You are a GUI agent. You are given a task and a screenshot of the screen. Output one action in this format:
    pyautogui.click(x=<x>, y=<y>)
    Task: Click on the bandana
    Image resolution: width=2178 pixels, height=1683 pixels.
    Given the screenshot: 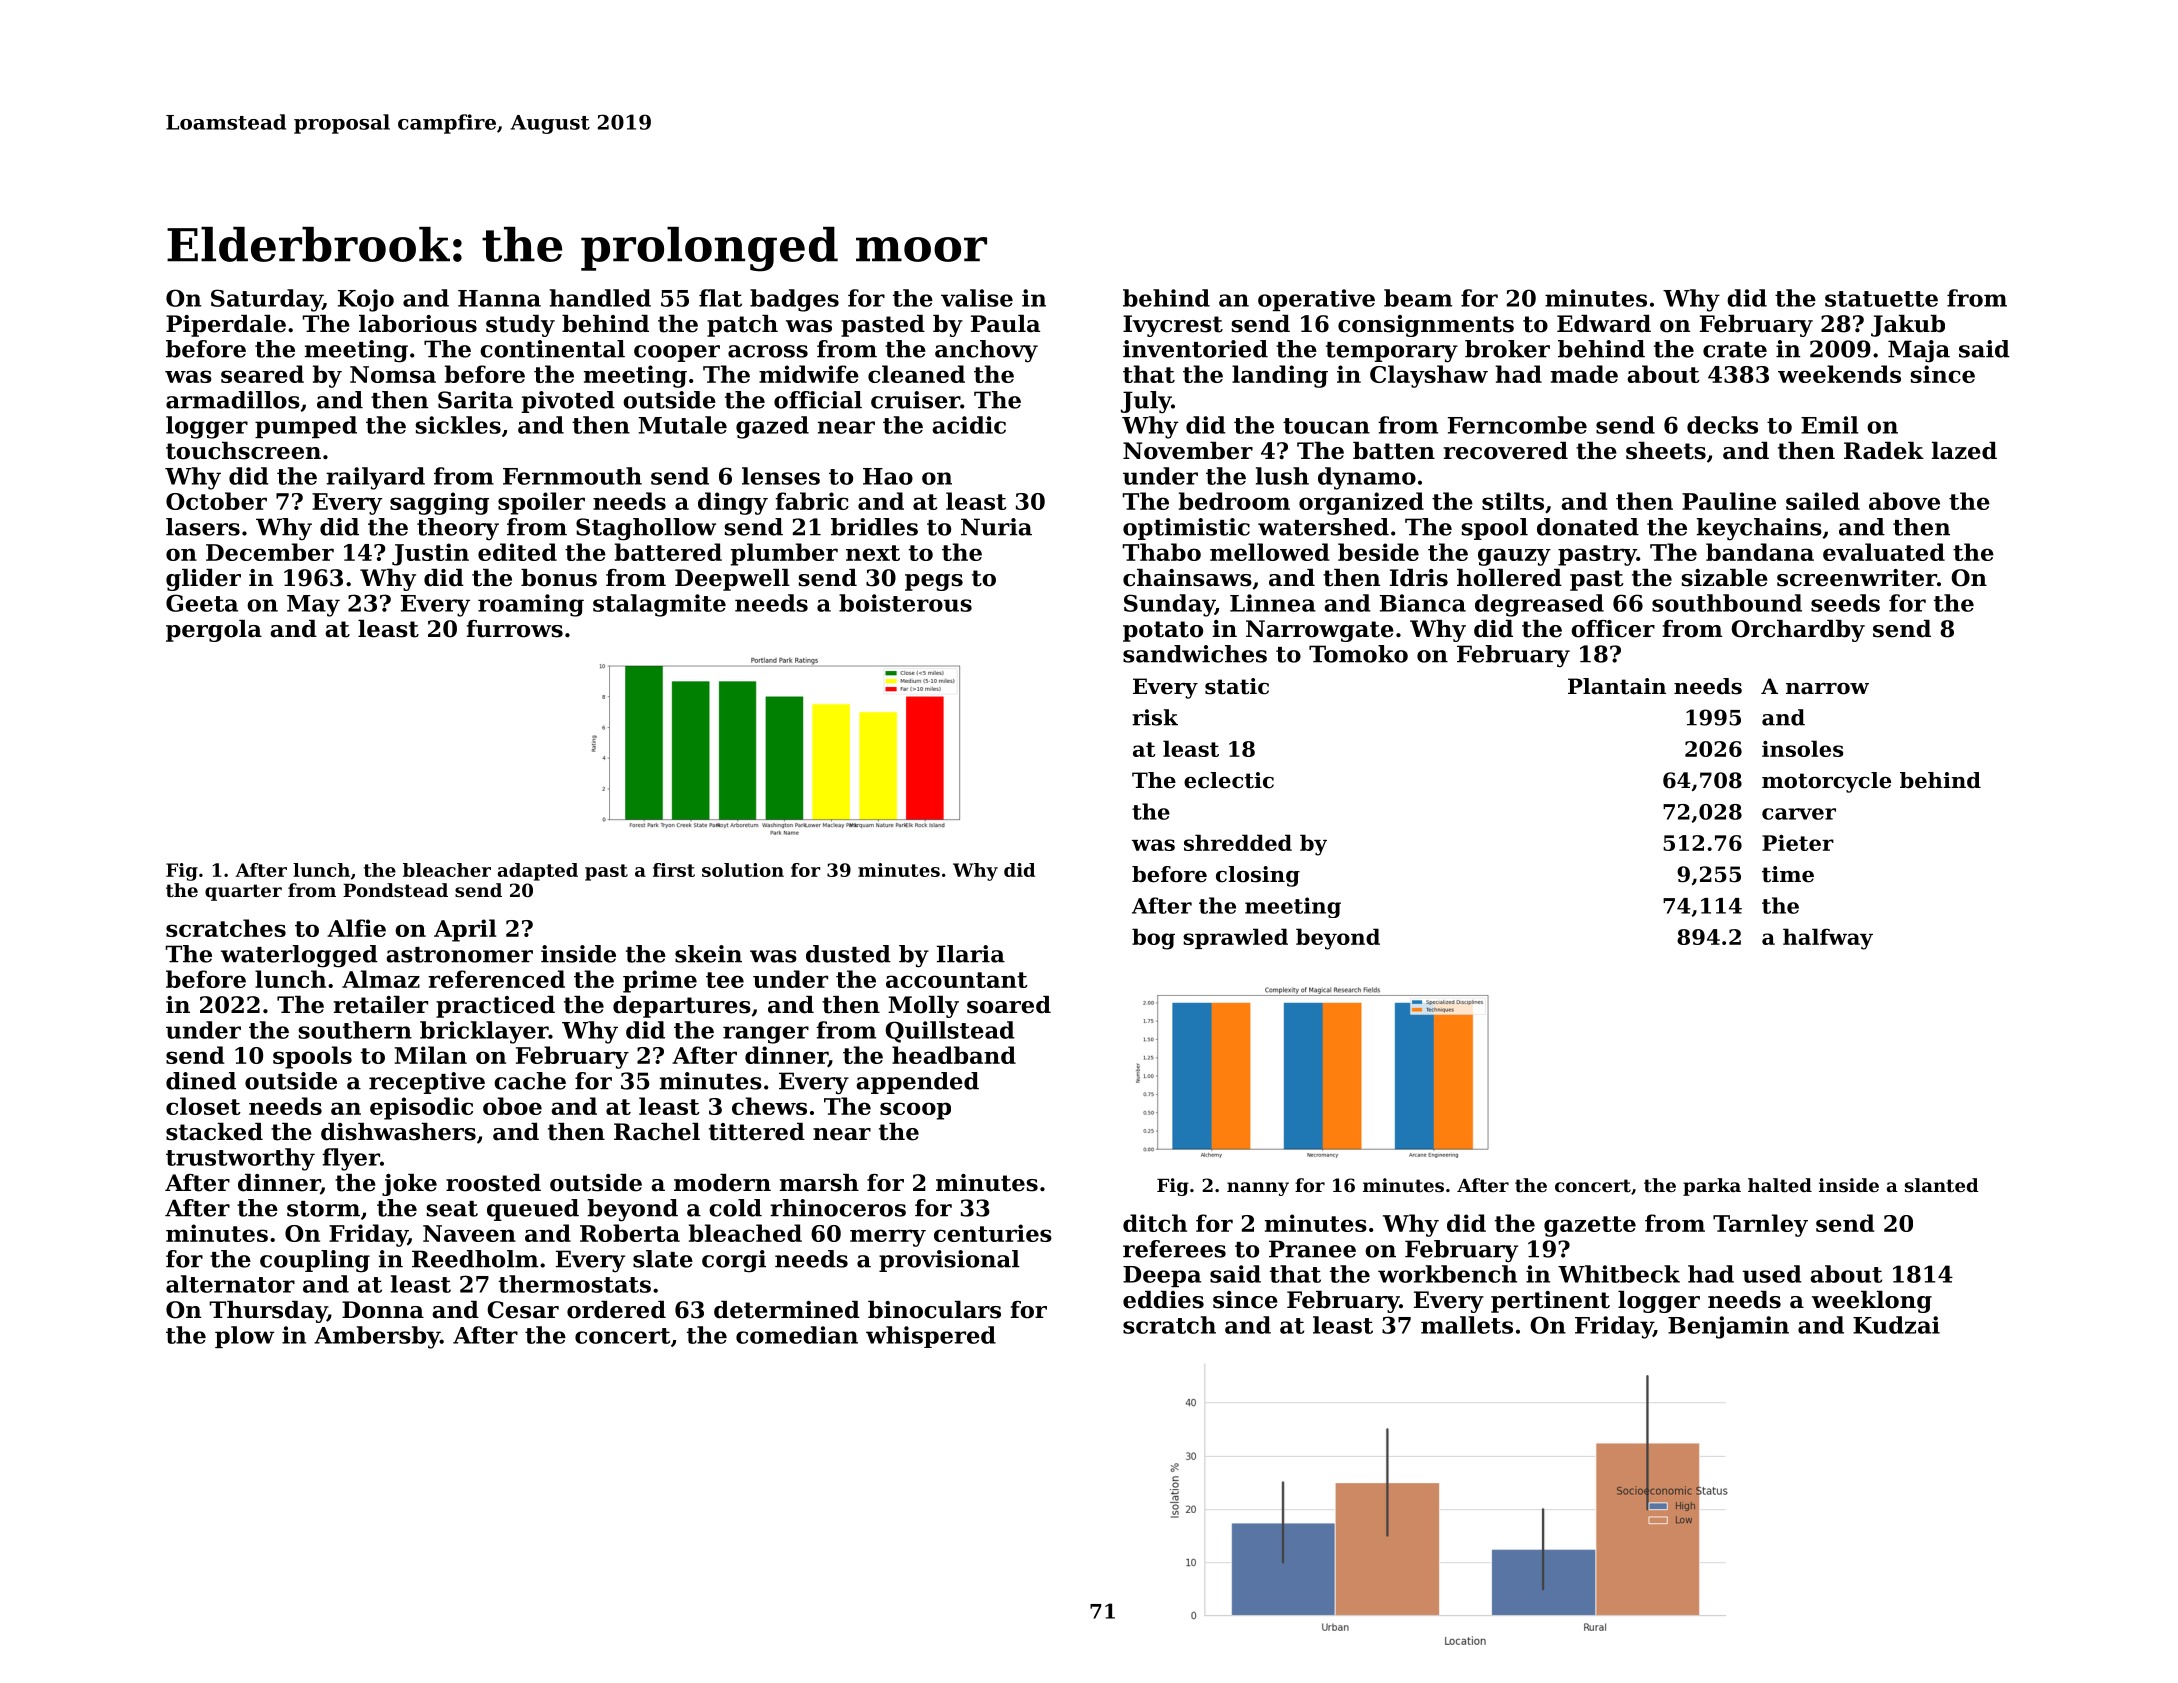 What is the action you would take?
    pyautogui.click(x=1760, y=552)
